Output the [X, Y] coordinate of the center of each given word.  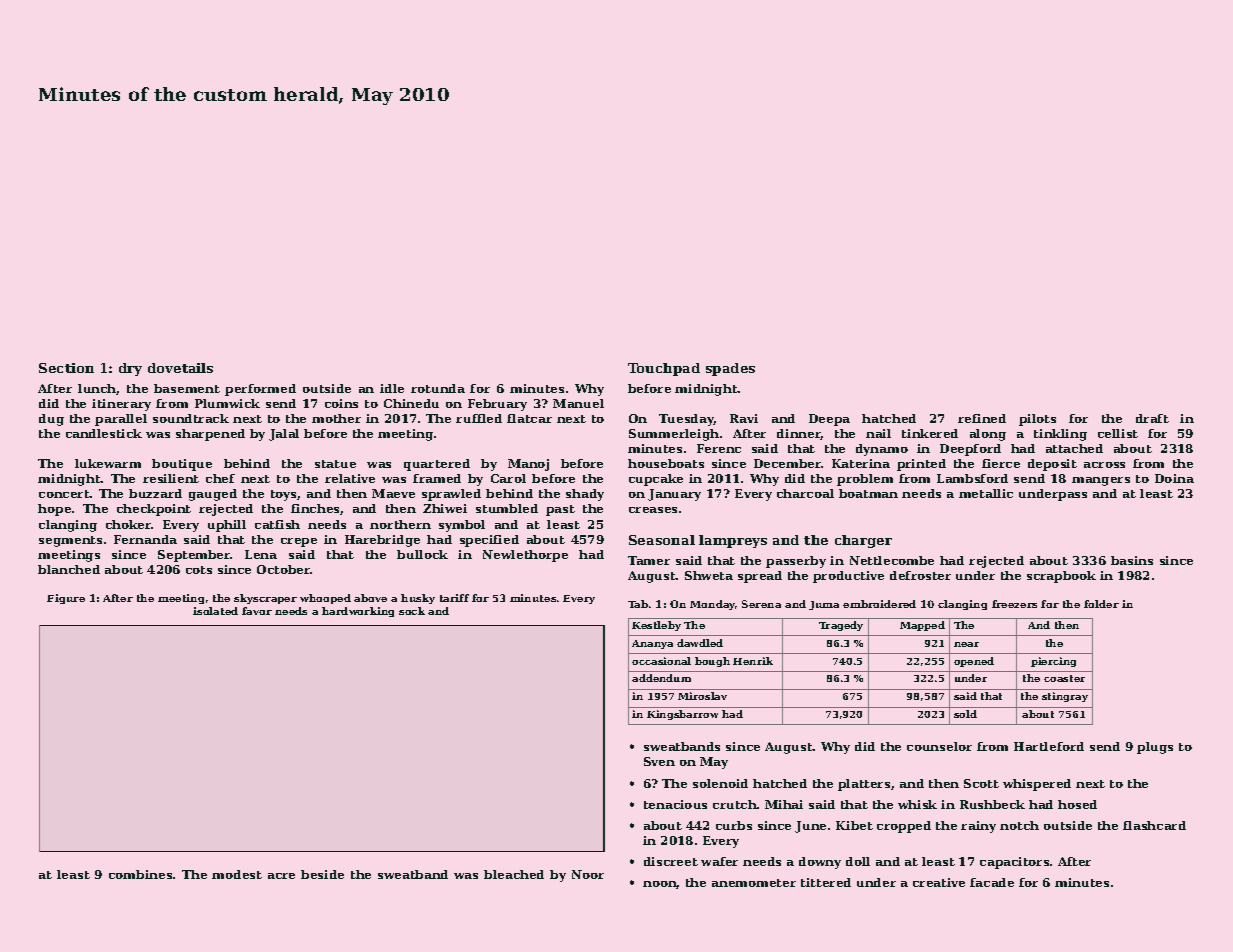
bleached [514, 874]
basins [1132, 560]
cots [199, 570]
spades [730, 369]
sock [412, 611]
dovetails [180, 368]
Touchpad [664, 369]
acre [281, 876]
